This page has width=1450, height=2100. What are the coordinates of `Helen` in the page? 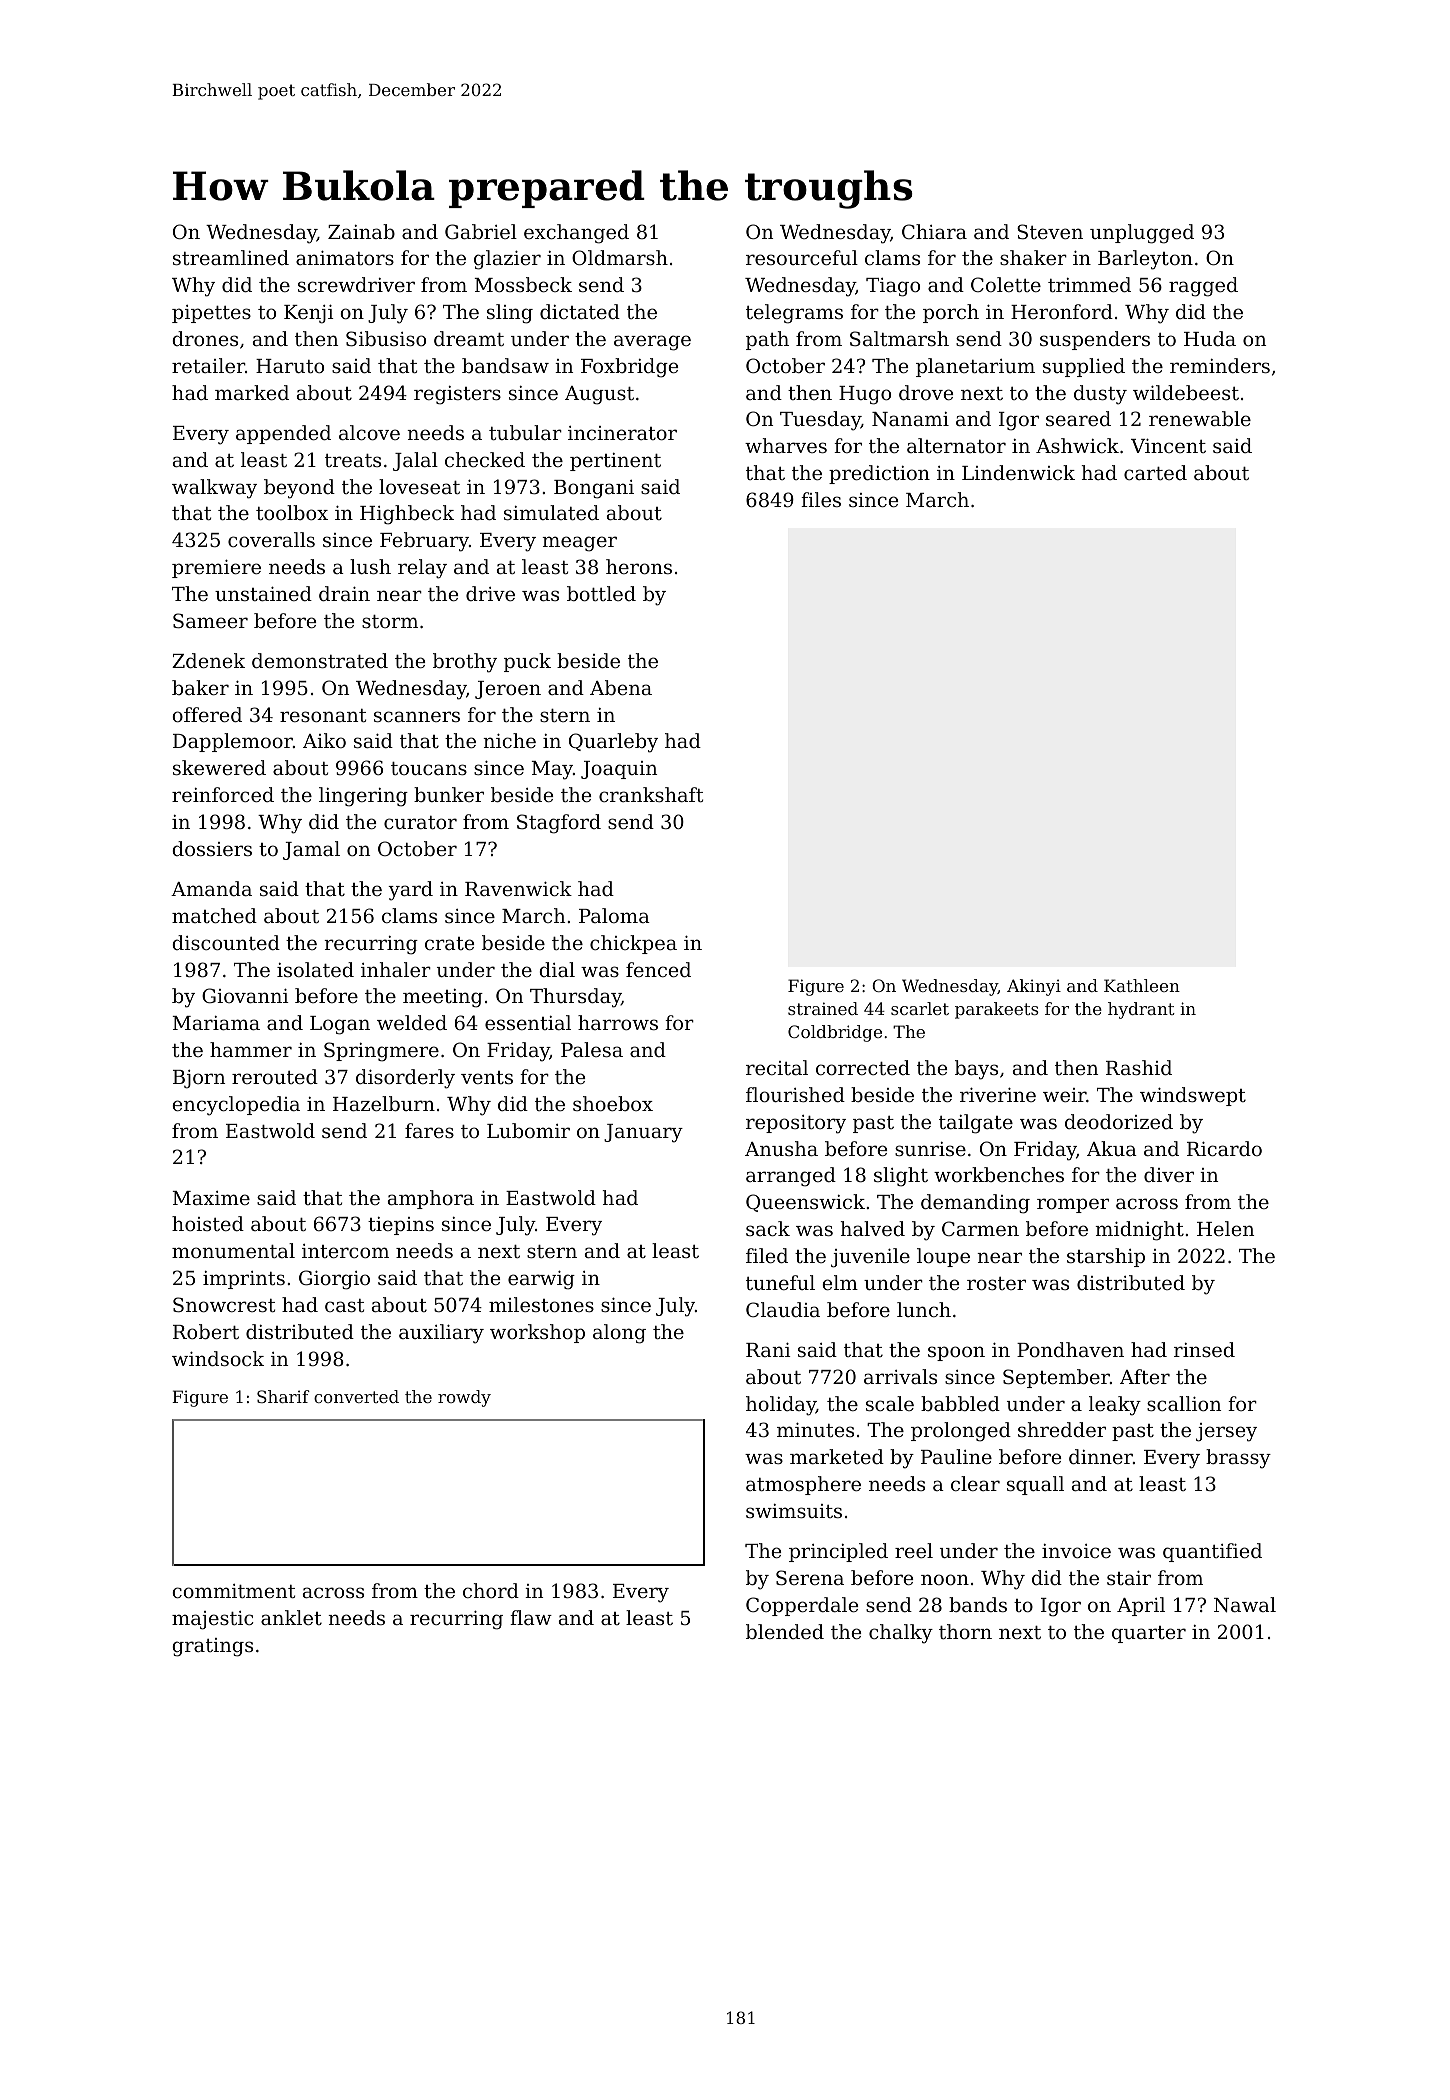 It's located at (1225, 1228).
